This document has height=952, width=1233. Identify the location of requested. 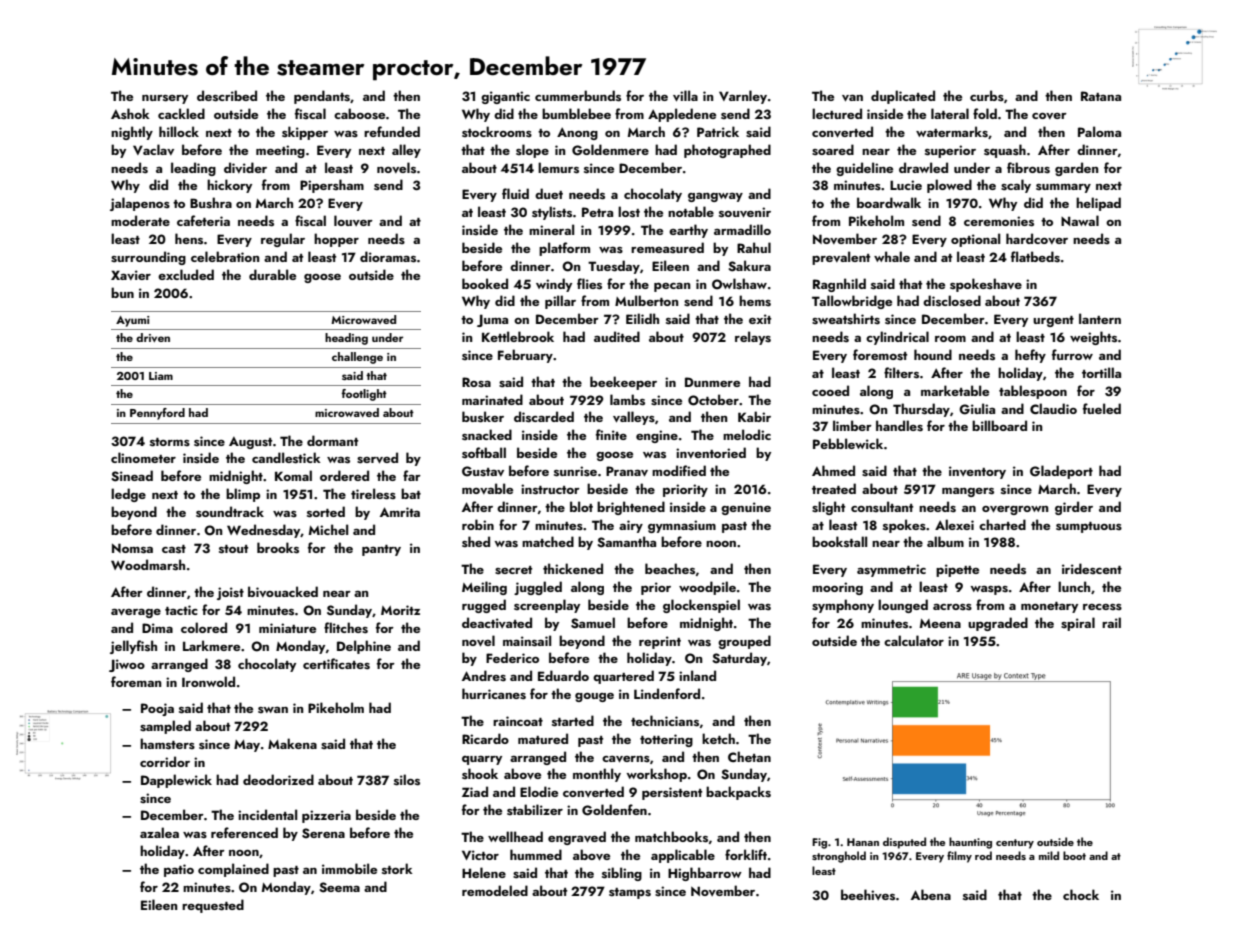
(213, 906).
